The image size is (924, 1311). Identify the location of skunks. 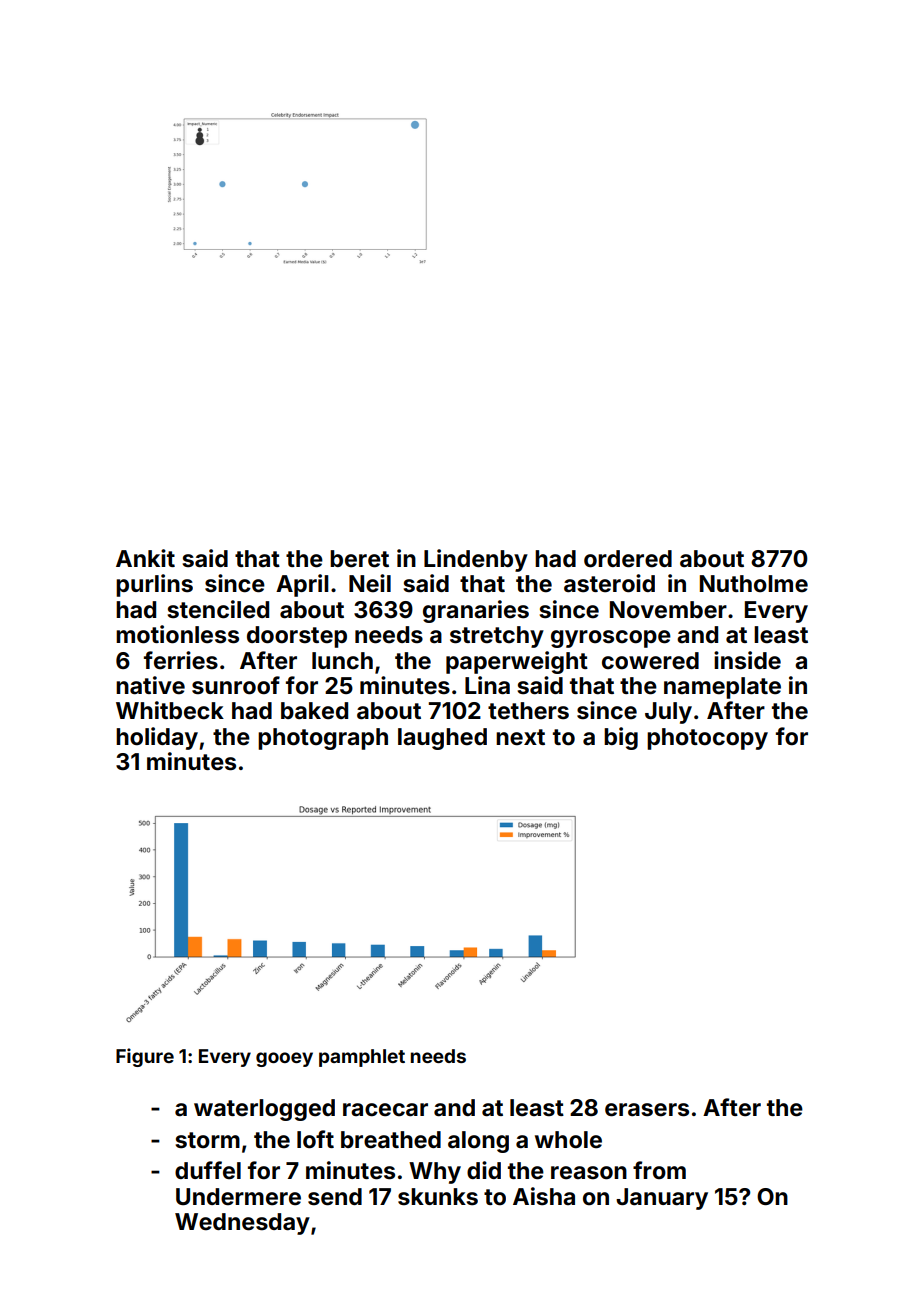
(438, 1197).
